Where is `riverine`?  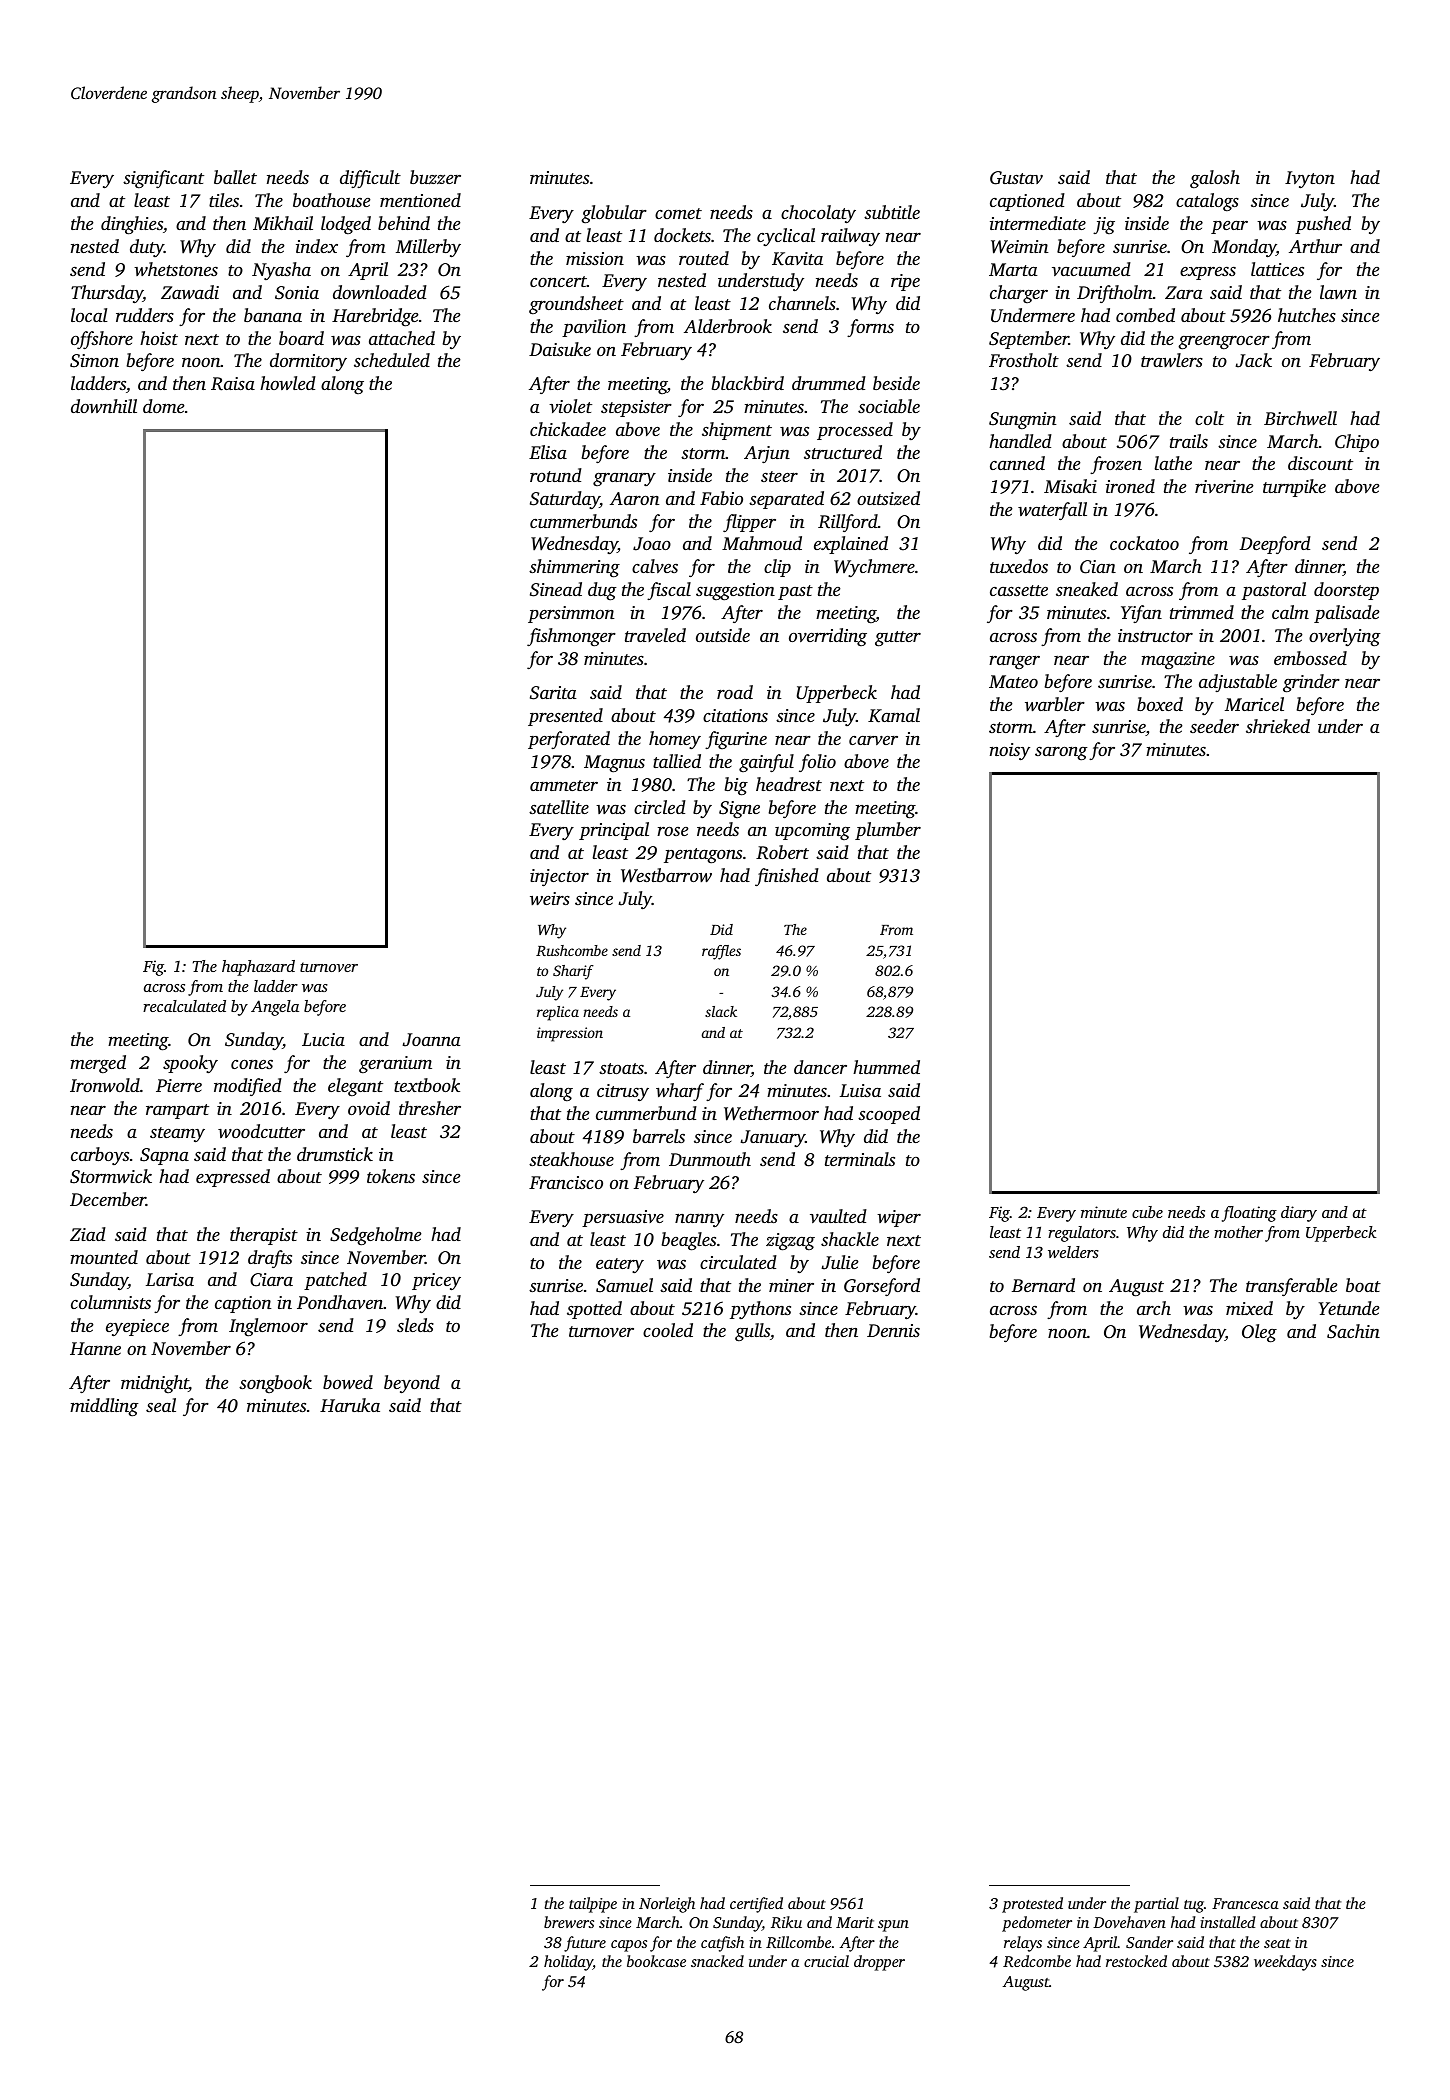
riverine is located at coordinates (1224, 486).
